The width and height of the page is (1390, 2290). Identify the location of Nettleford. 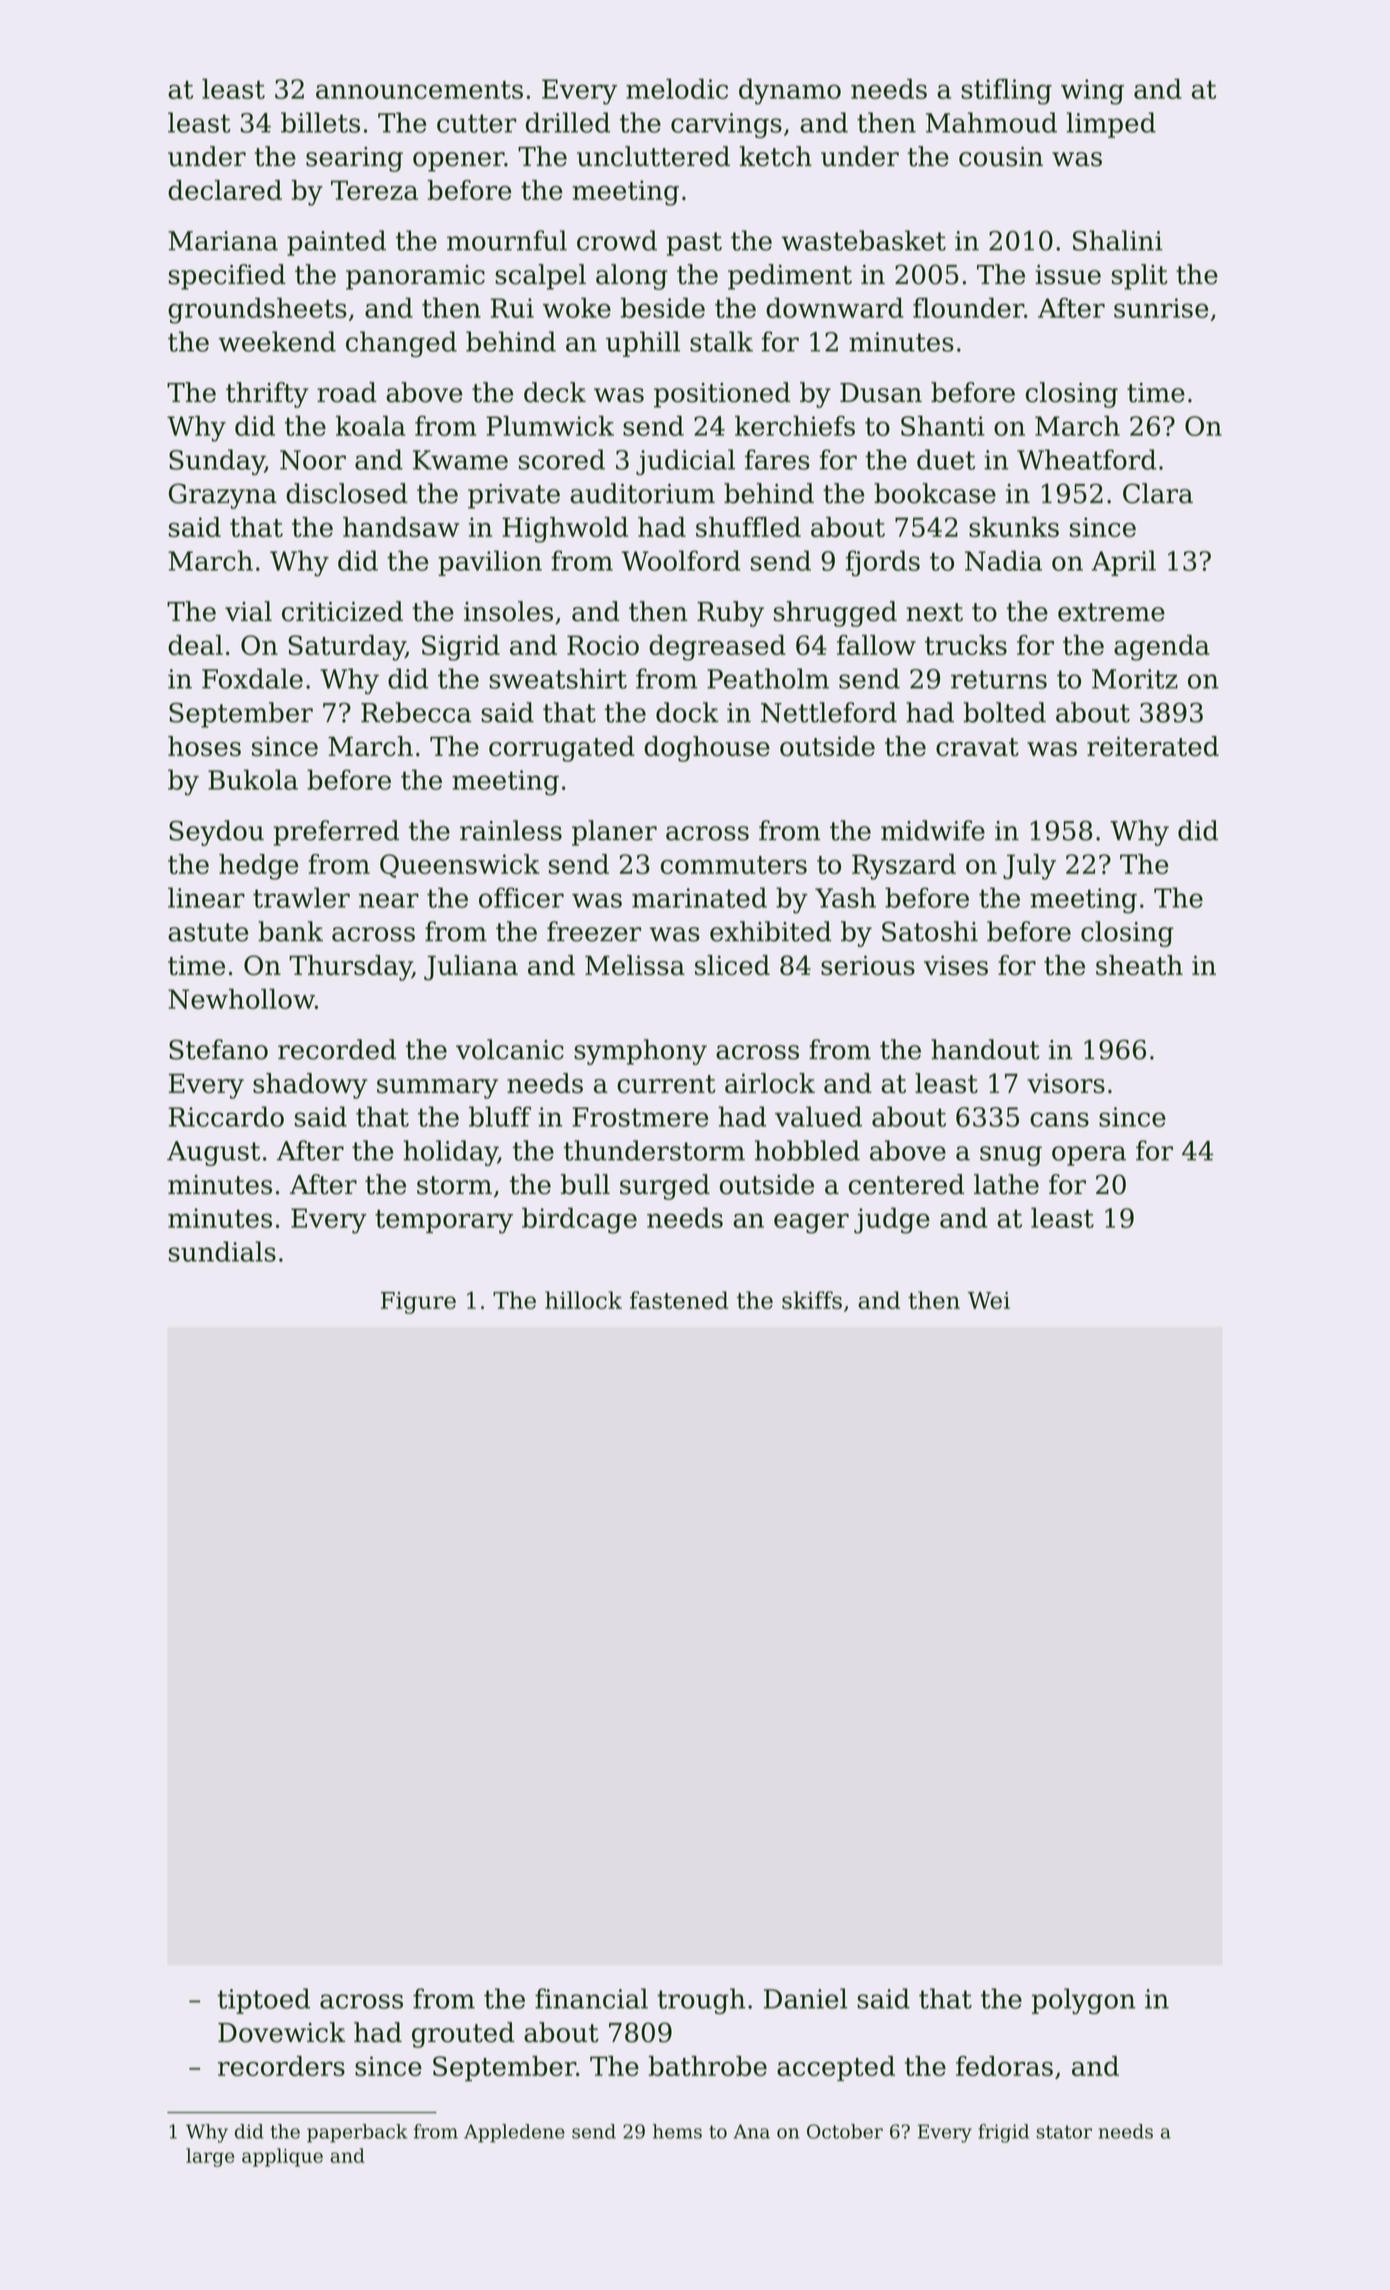
(829, 712).
